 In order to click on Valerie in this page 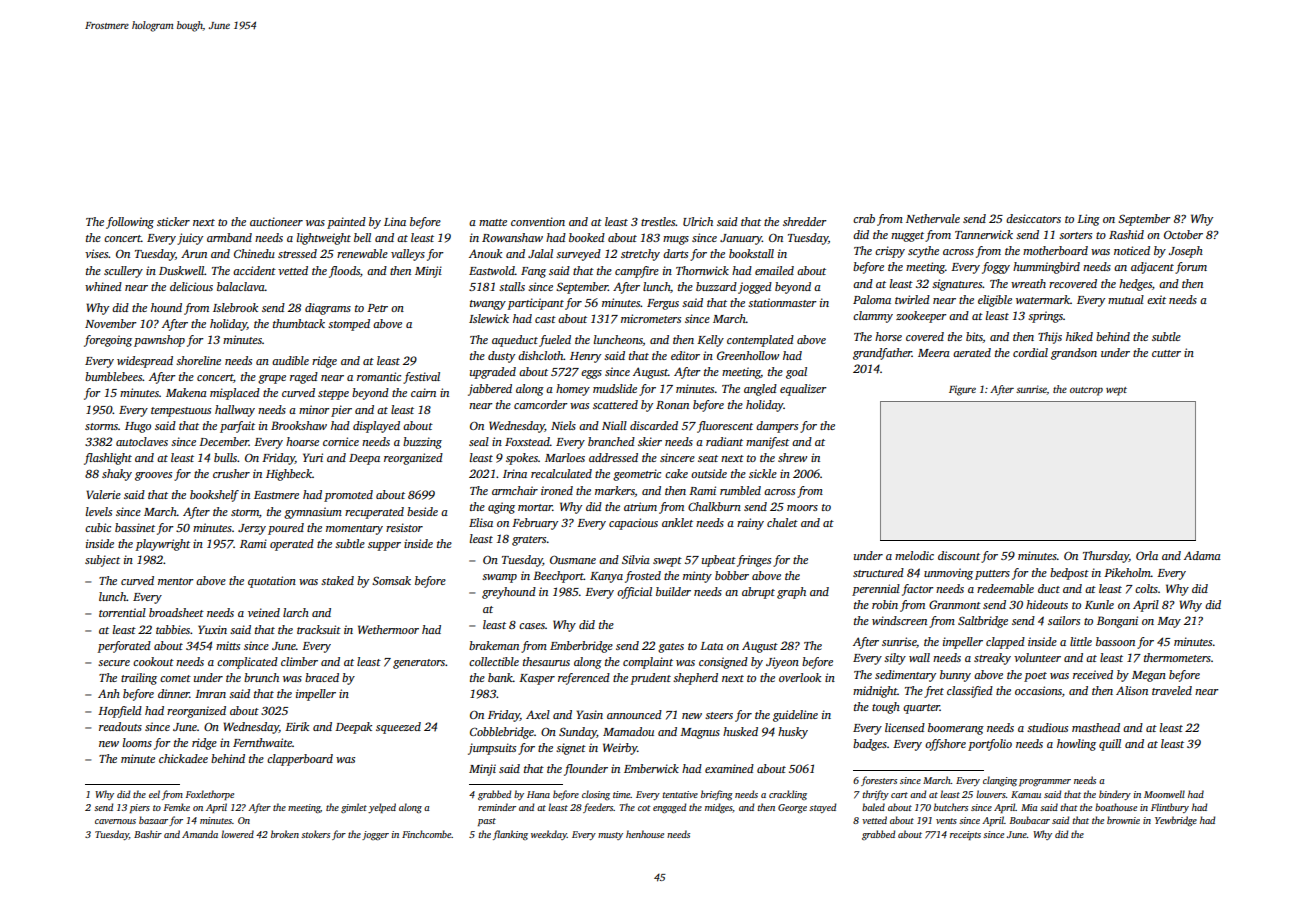, I will do `click(103, 494)`.
